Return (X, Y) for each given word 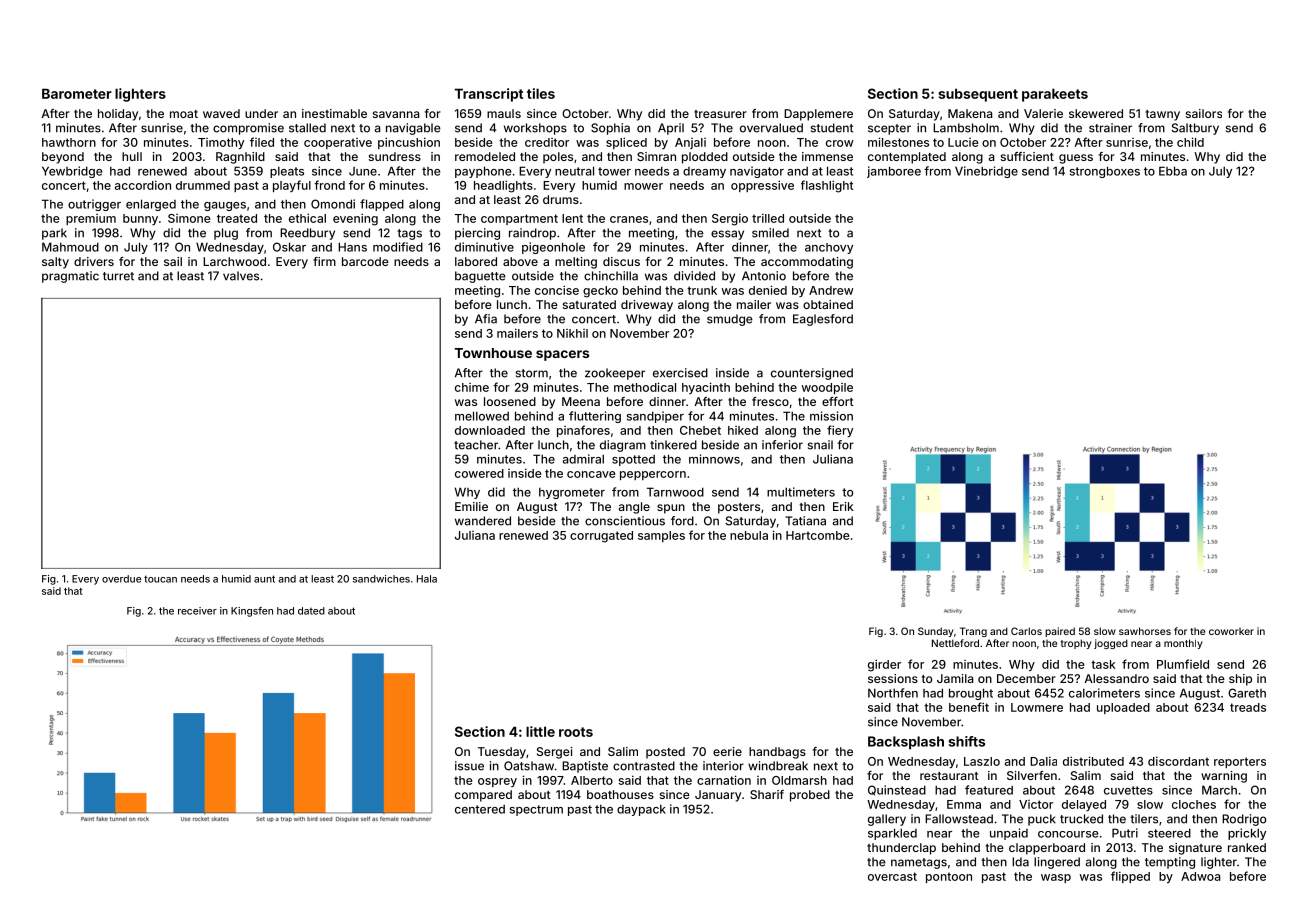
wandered (483, 521)
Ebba (1173, 171)
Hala (427, 579)
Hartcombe (817, 535)
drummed (203, 185)
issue (469, 766)
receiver (197, 611)
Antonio (764, 276)
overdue (121, 579)
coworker (1231, 631)
